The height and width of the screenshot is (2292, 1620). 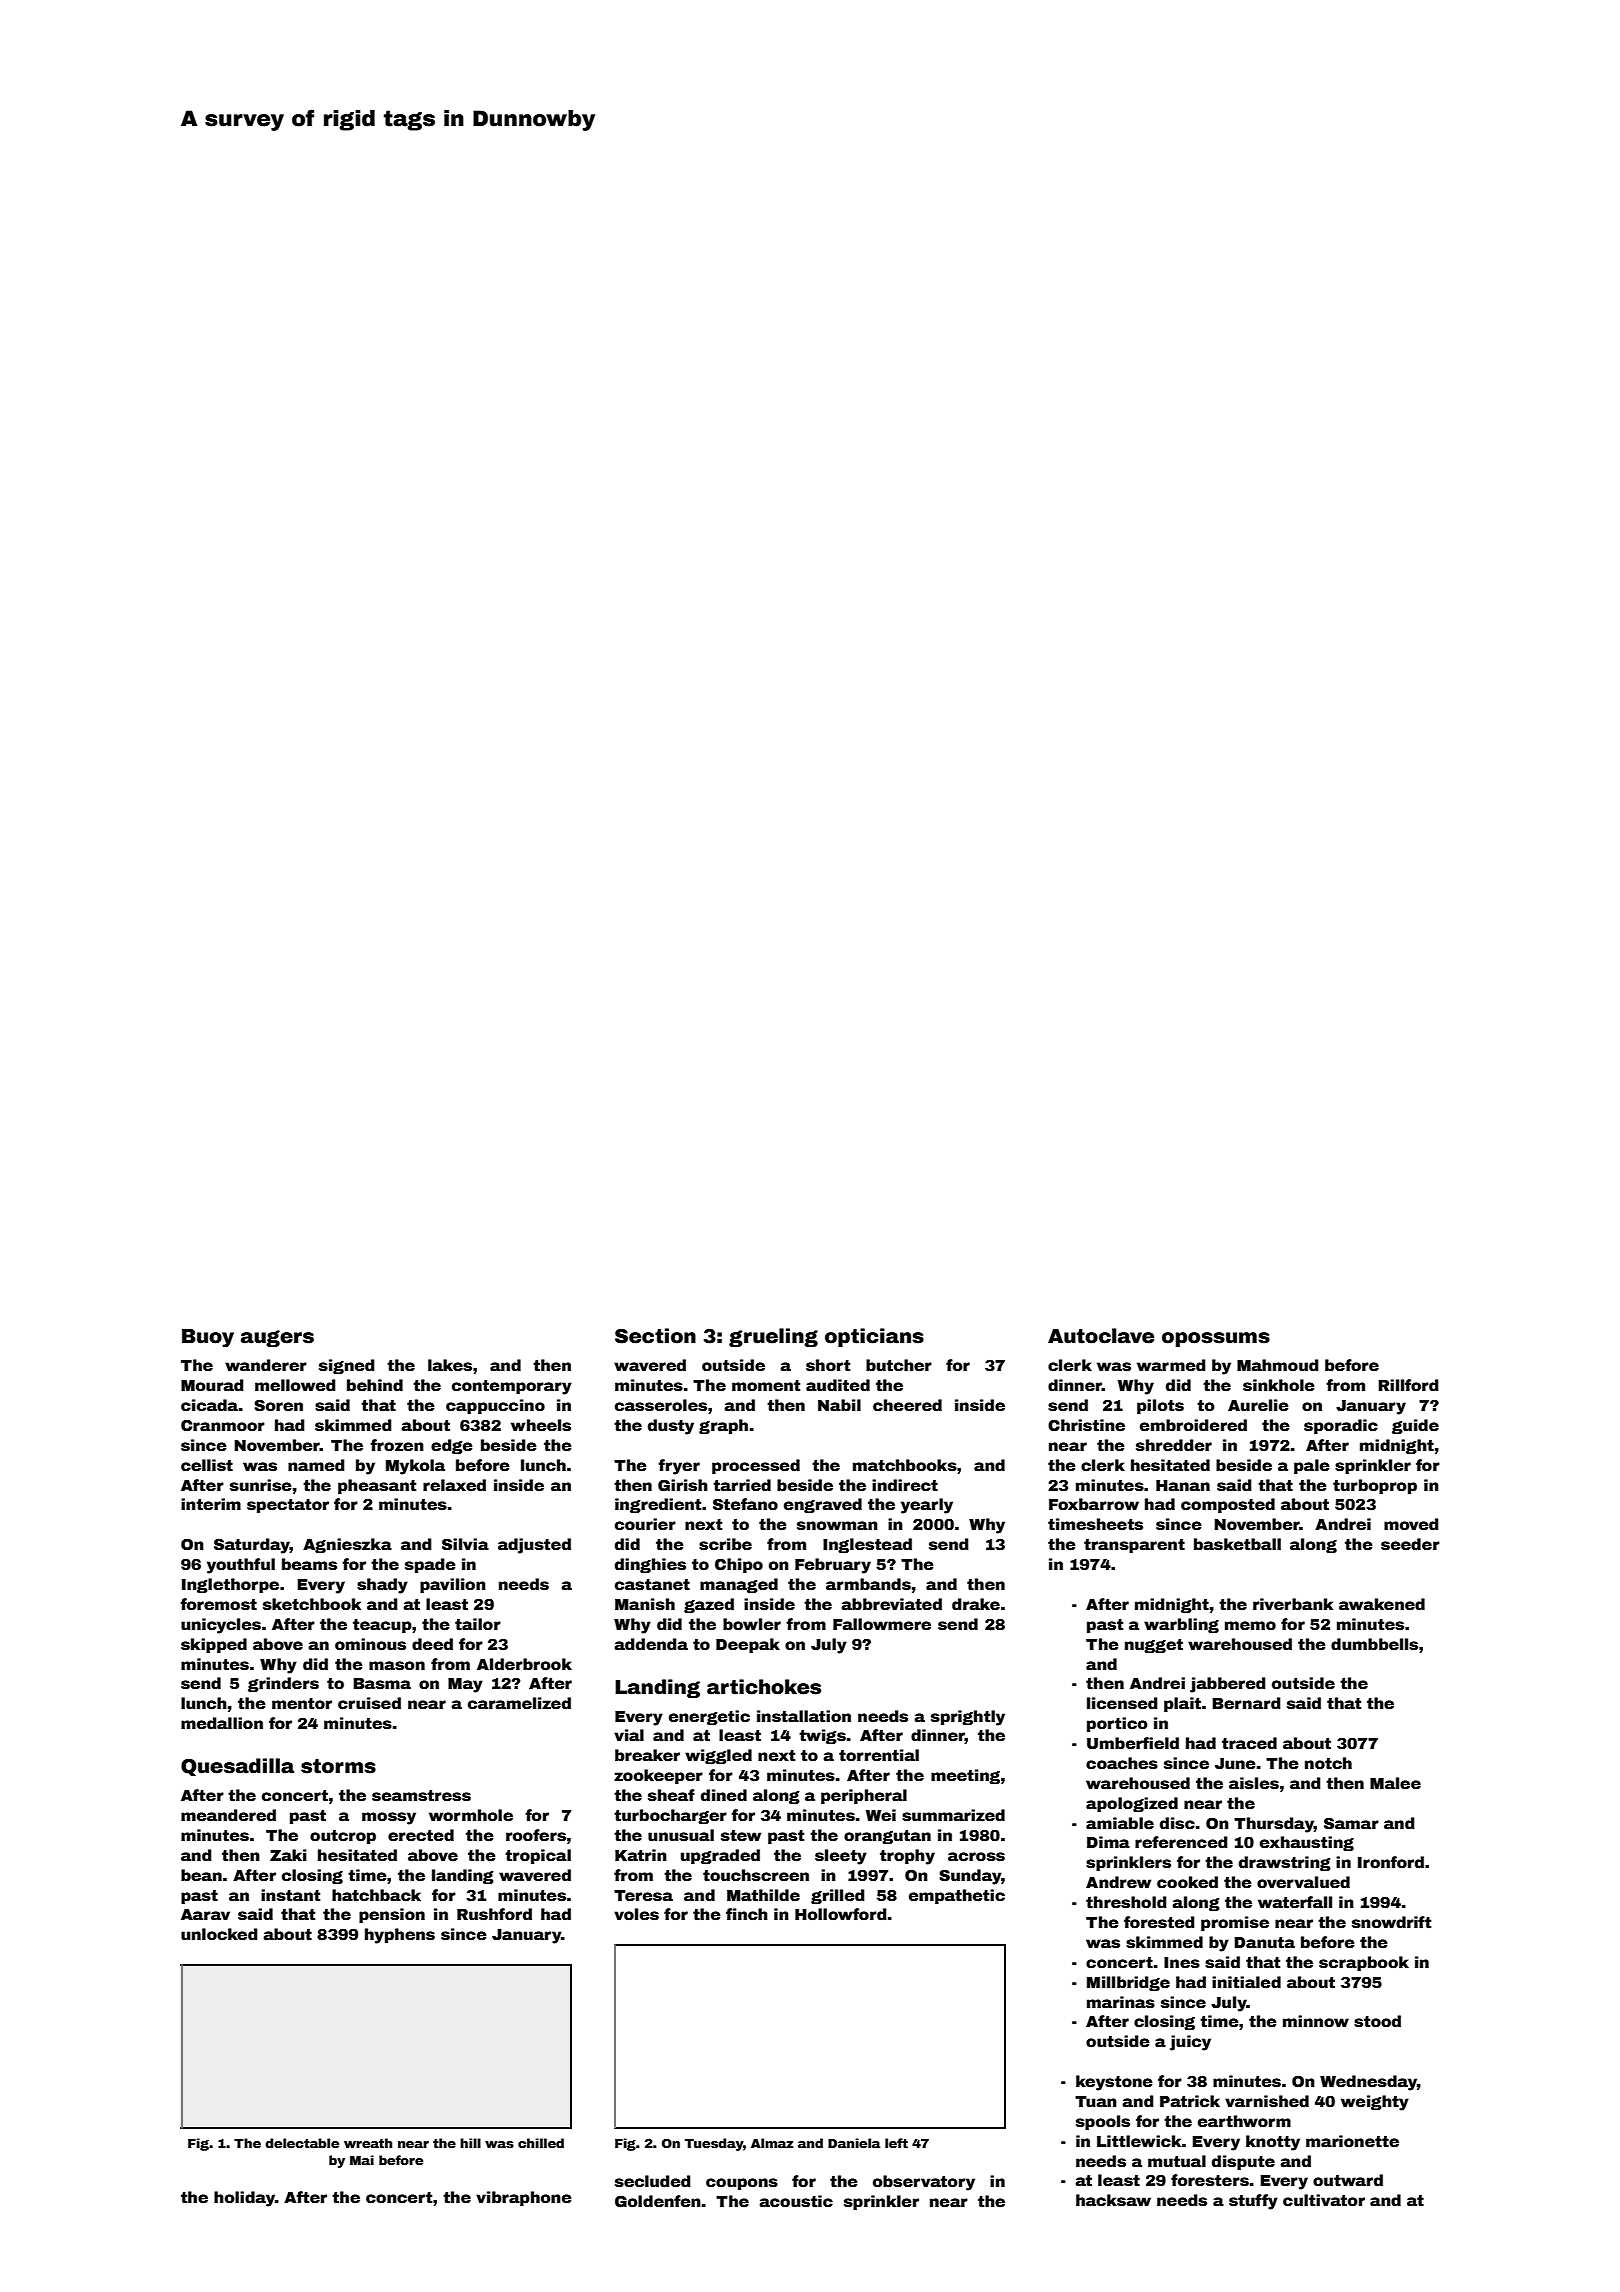 What do you see at coordinates (1411, 1524) in the screenshot?
I see `moved` at bounding box center [1411, 1524].
